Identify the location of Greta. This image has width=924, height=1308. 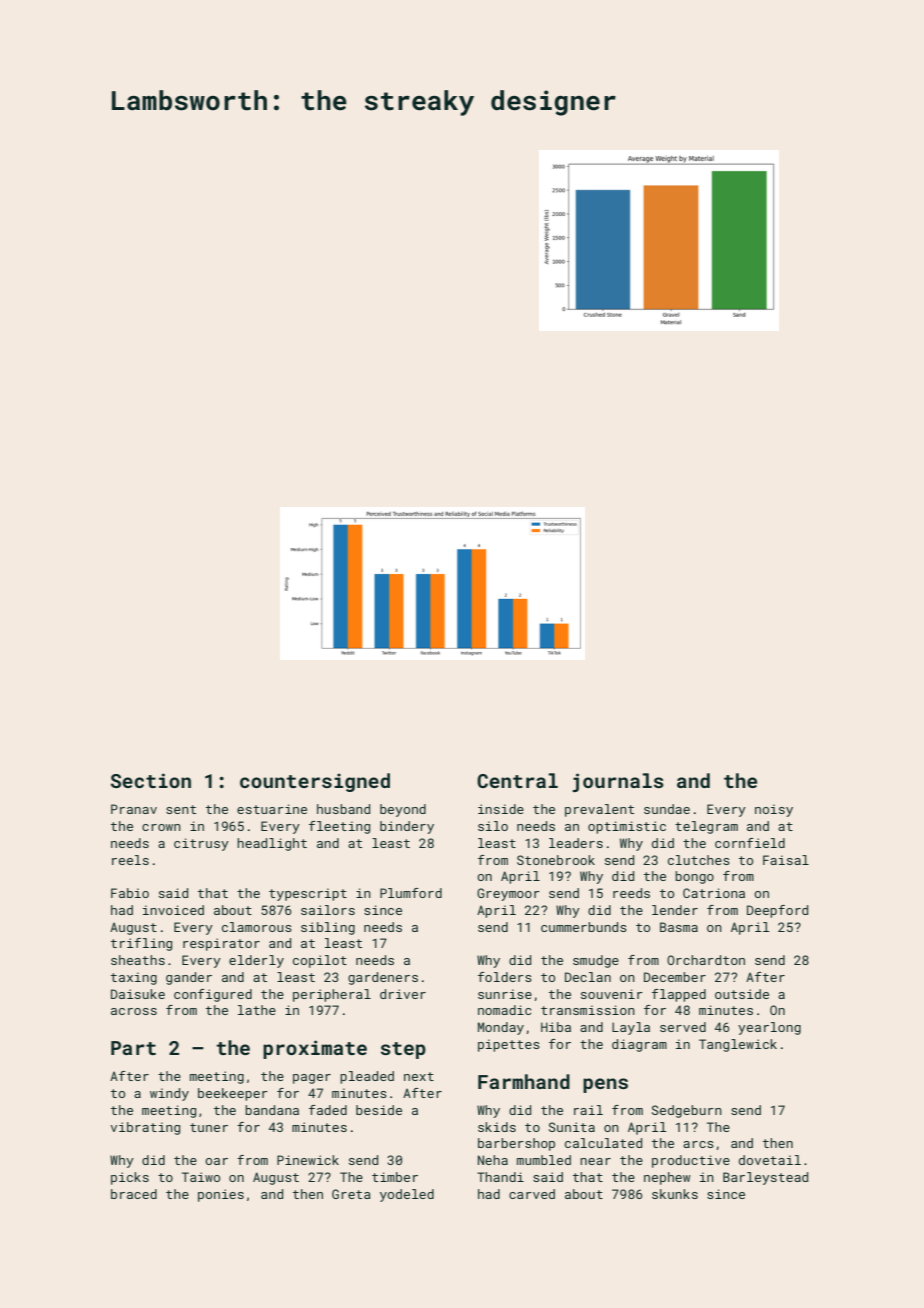
(351, 1194).
